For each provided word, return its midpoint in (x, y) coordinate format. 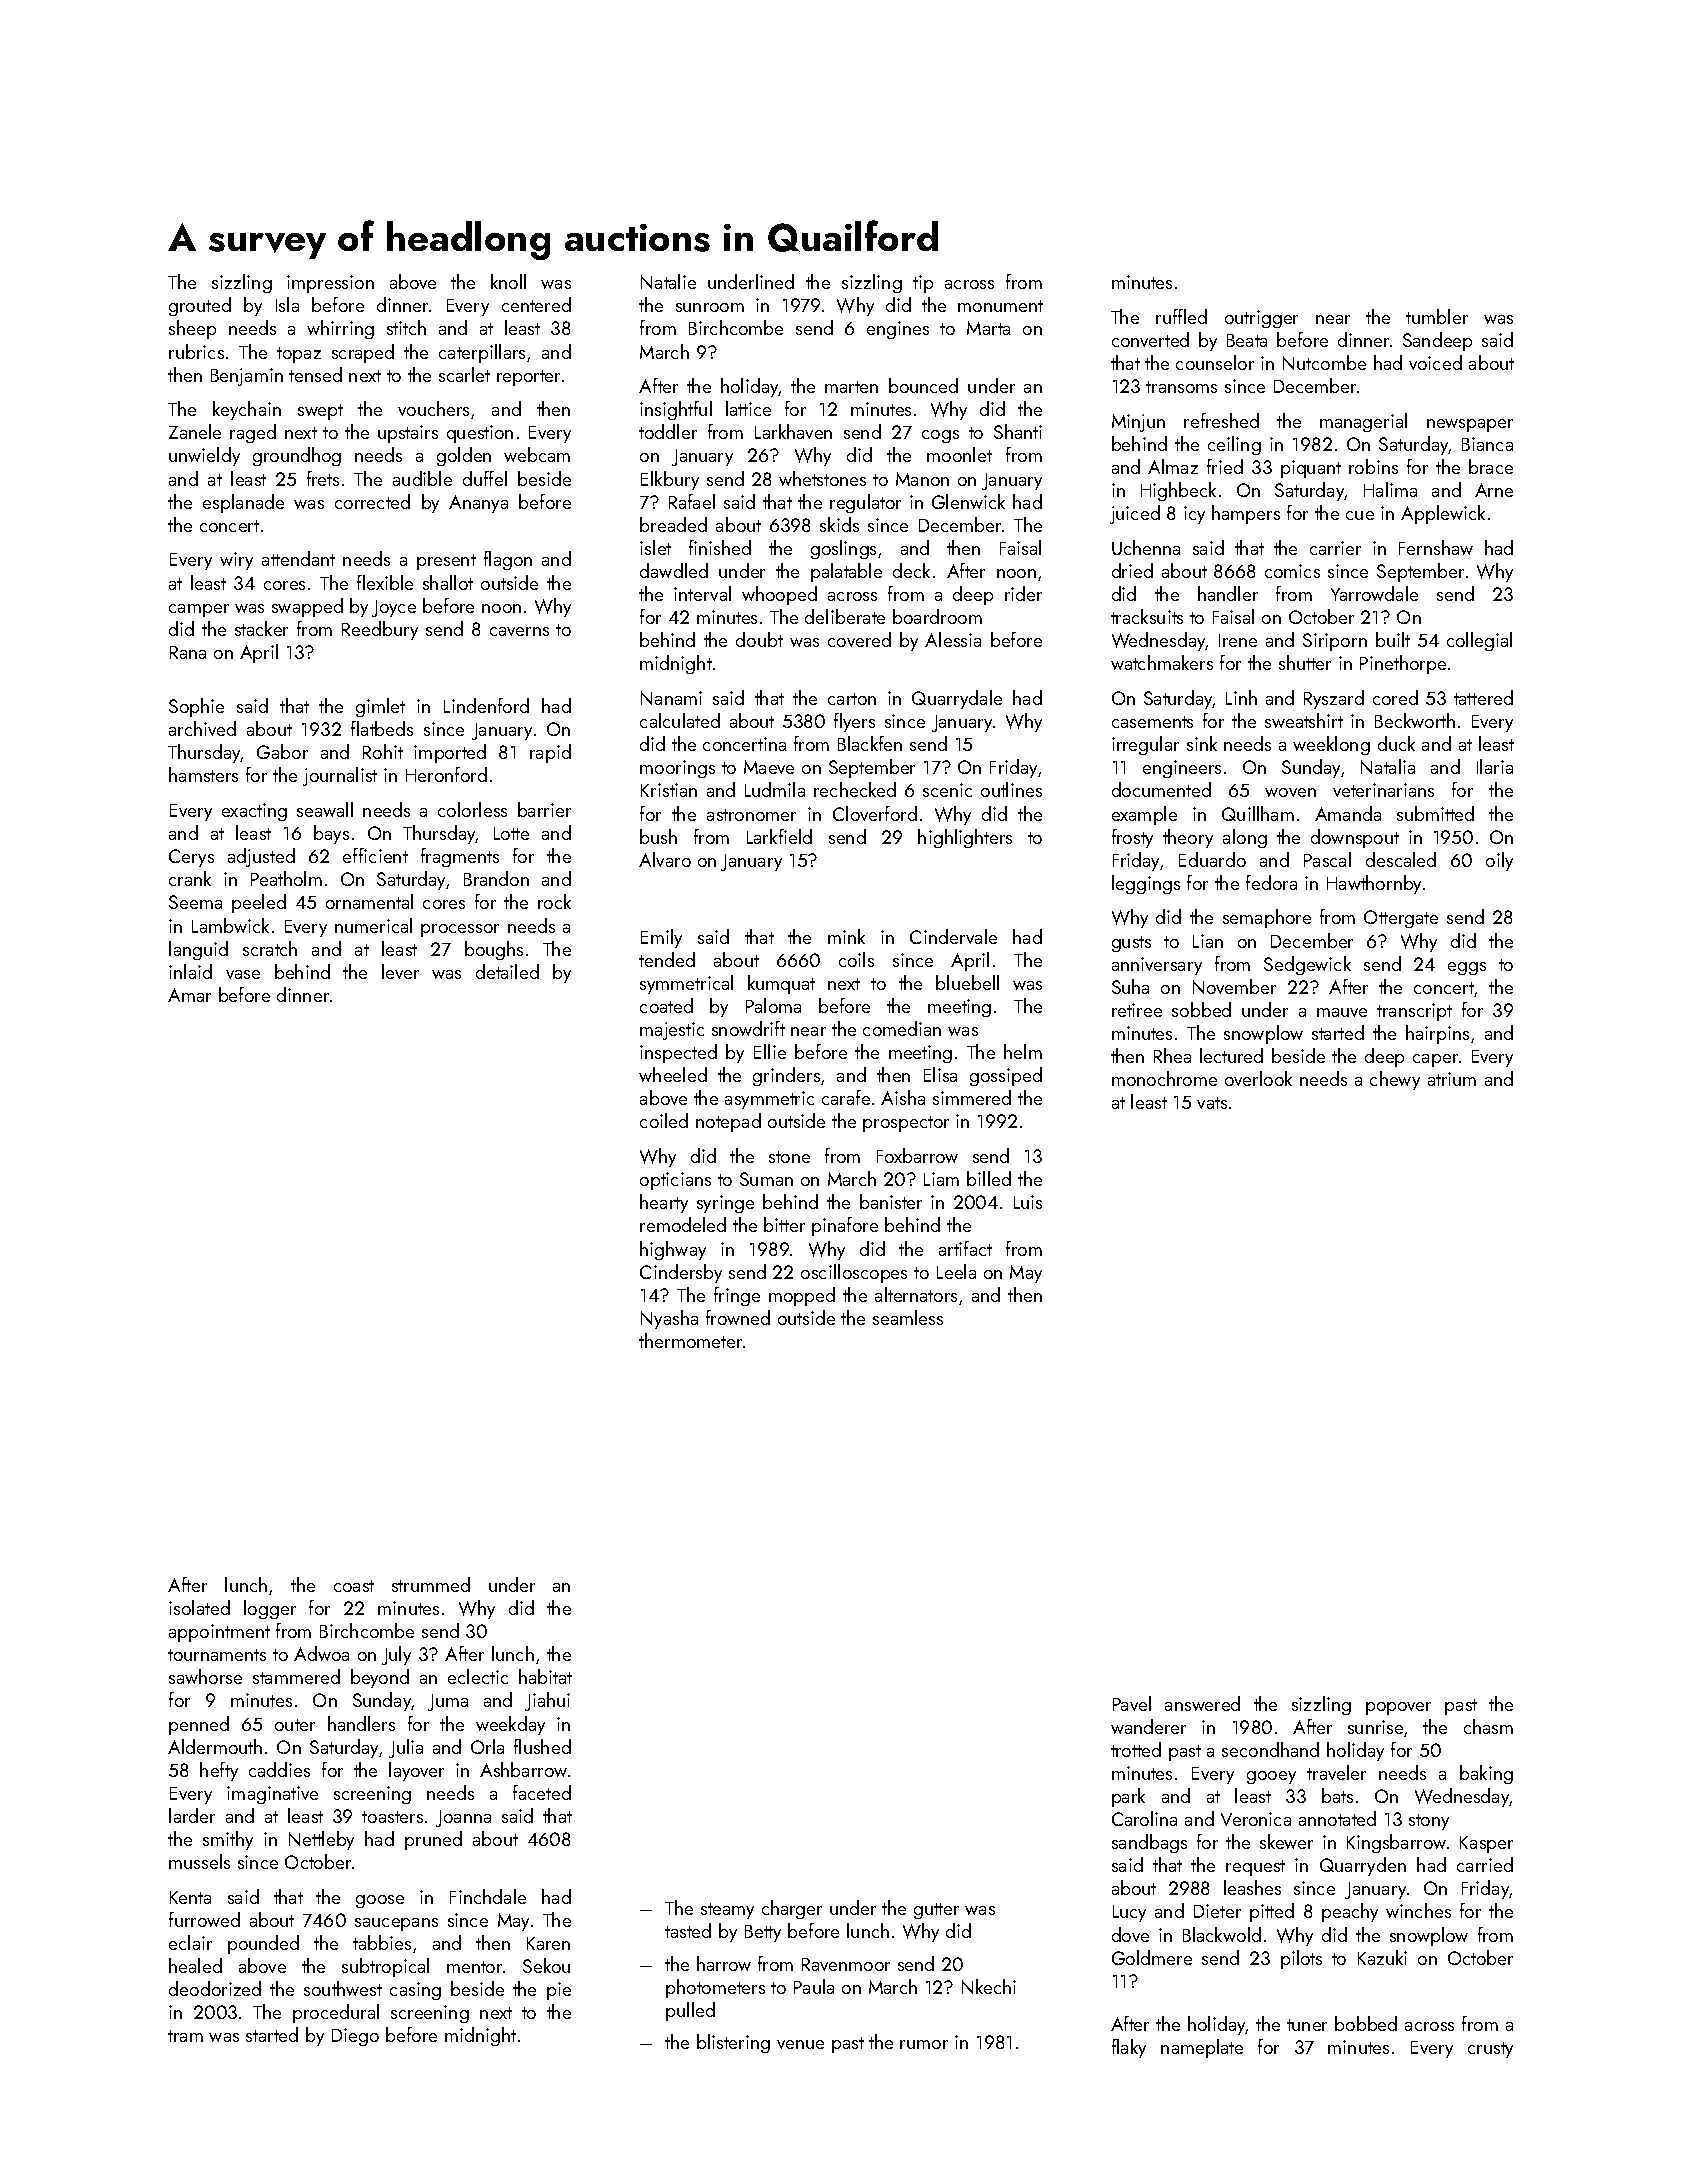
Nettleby (321, 1840)
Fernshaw (1436, 547)
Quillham (1258, 813)
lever (400, 971)
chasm (1488, 1726)
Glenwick (968, 501)
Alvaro (665, 859)
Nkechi (989, 1986)
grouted (200, 306)
